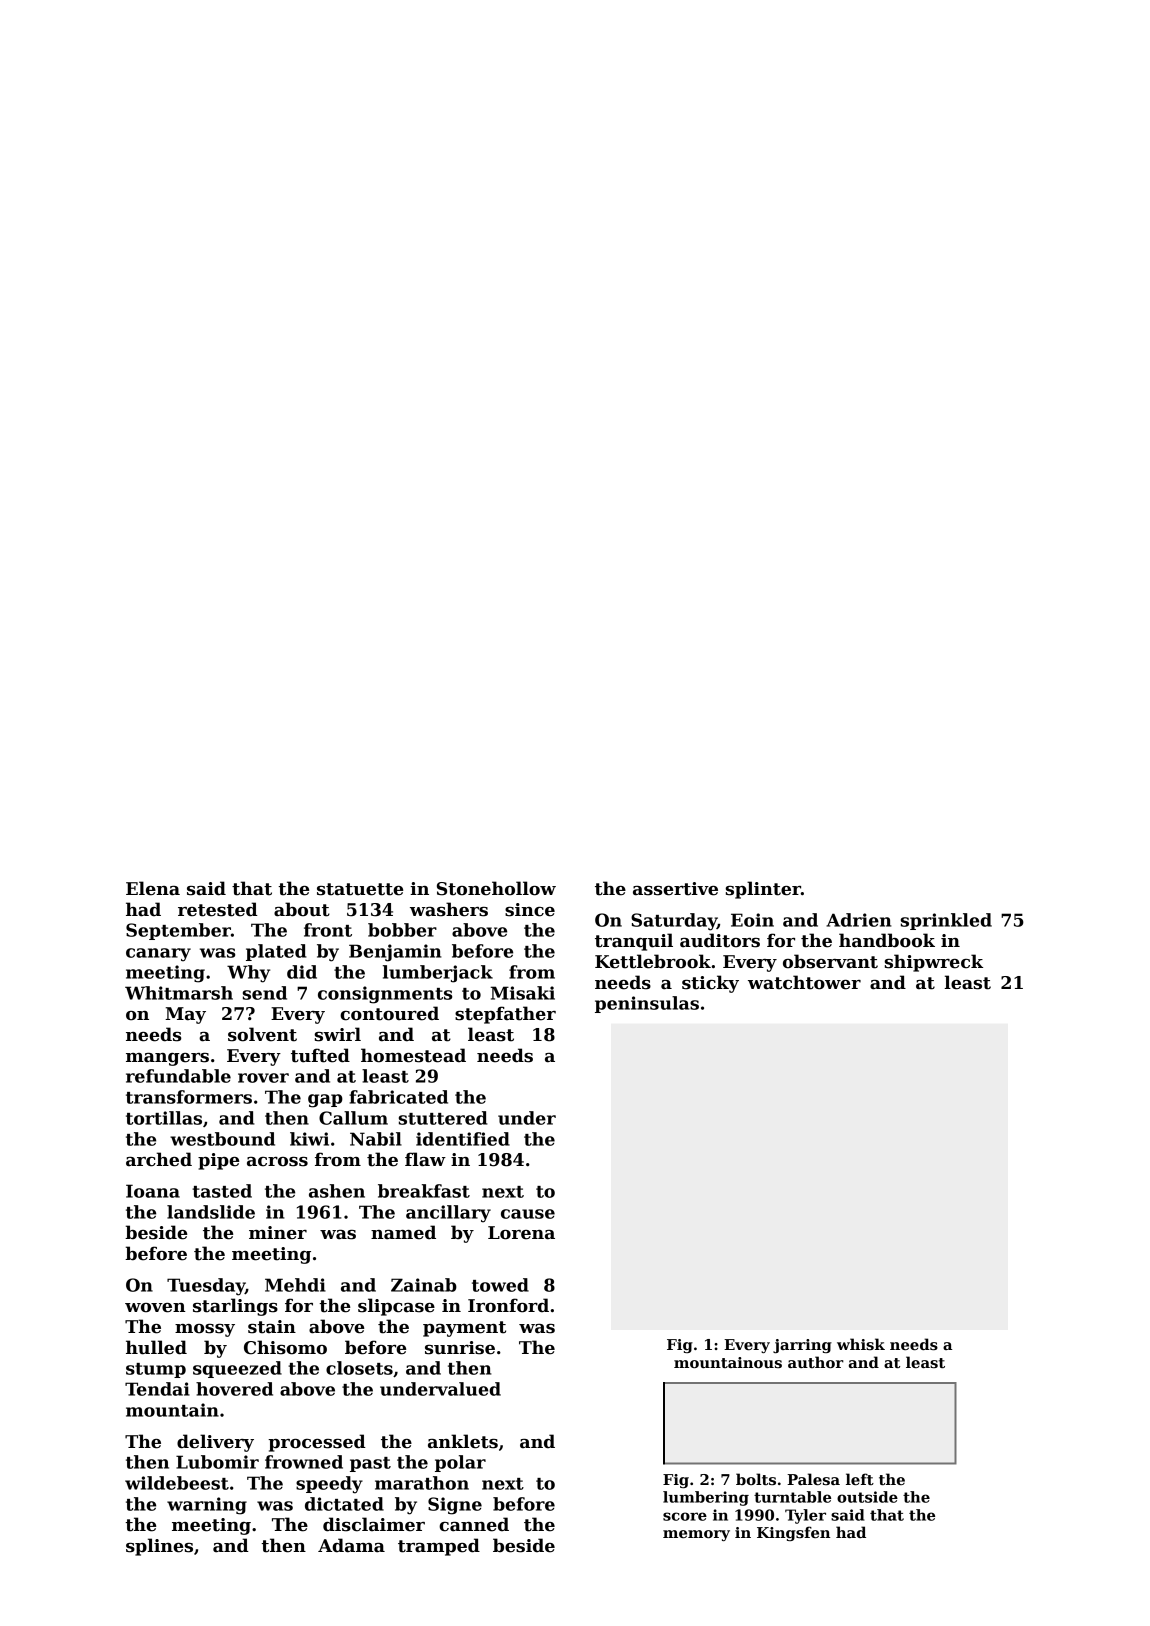 Image resolution: width=1150 pixels, height=1626 pixels. Describe the element at coordinates (861, 1344) in the screenshot. I see `whisk` at that location.
